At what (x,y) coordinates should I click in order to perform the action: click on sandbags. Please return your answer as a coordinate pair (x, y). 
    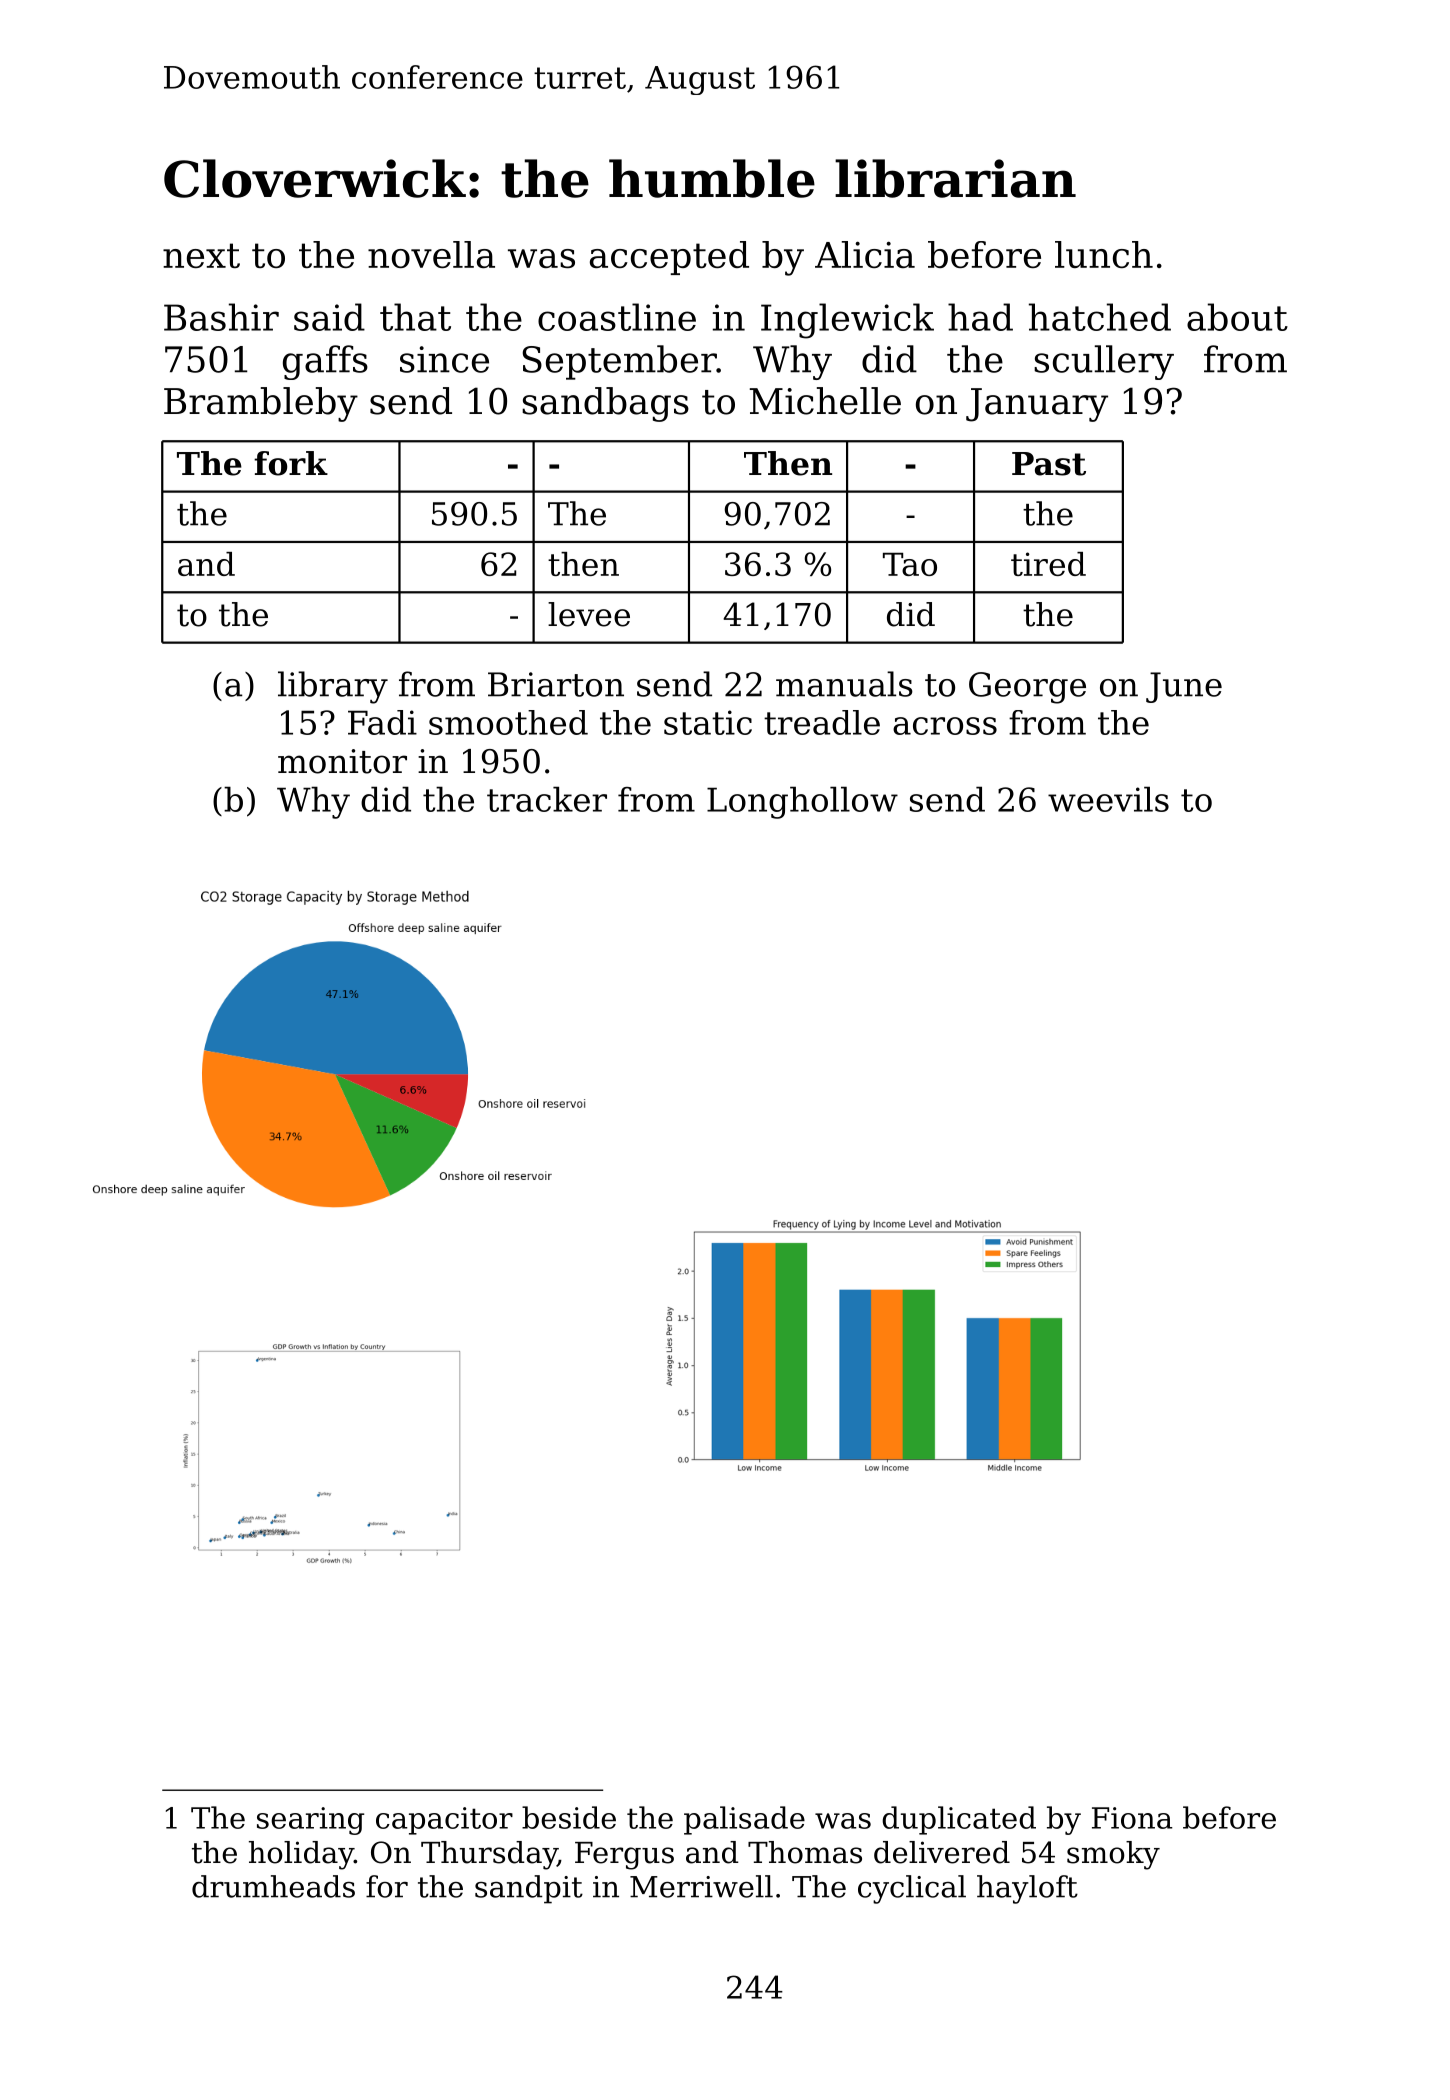
    Looking at the image, I should click on (605, 404).
